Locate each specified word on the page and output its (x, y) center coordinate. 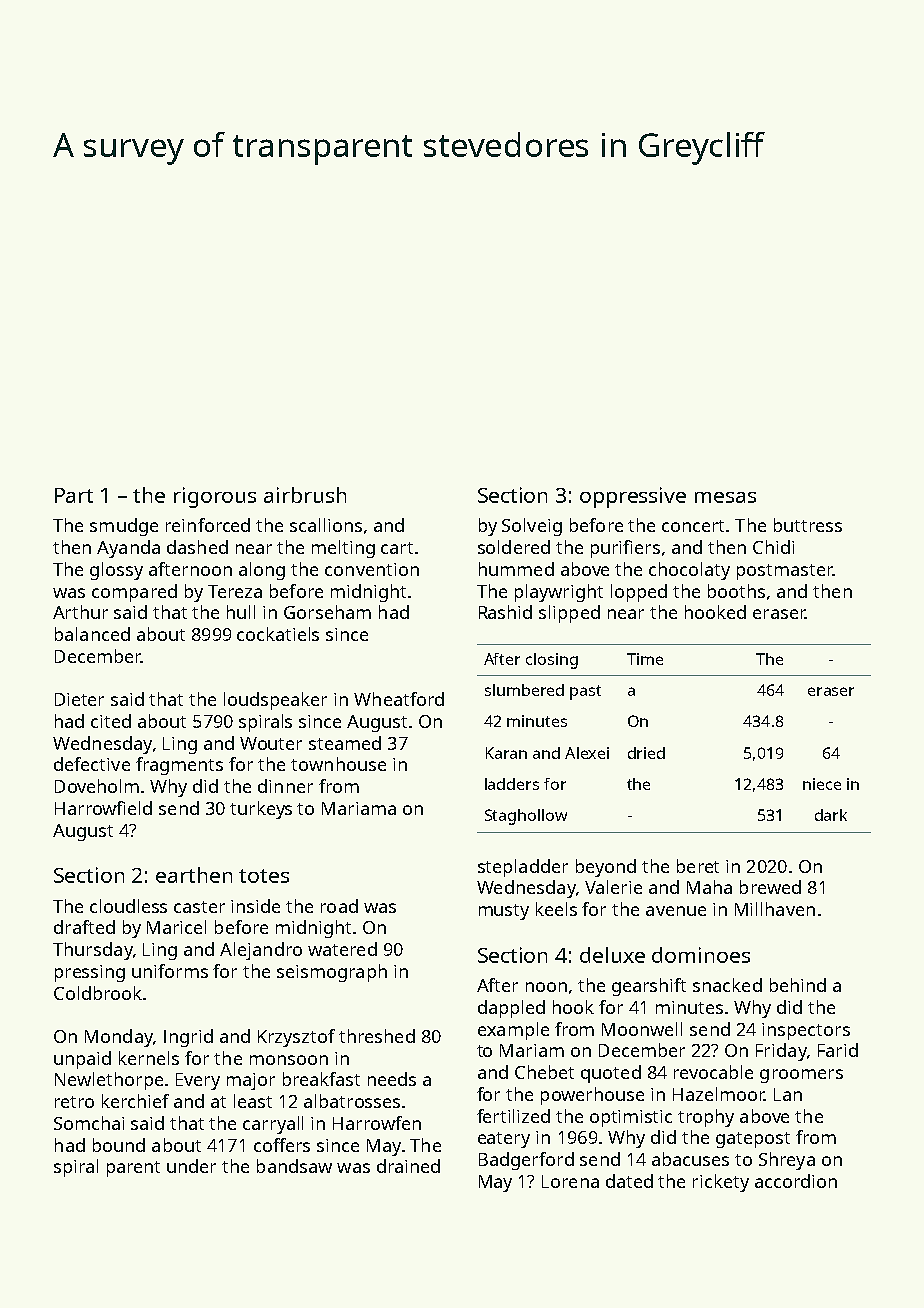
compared (134, 593)
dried (646, 753)
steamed (345, 743)
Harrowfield (103, 808)
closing (552, 661)
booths (736, 591)
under (191, 1166)
